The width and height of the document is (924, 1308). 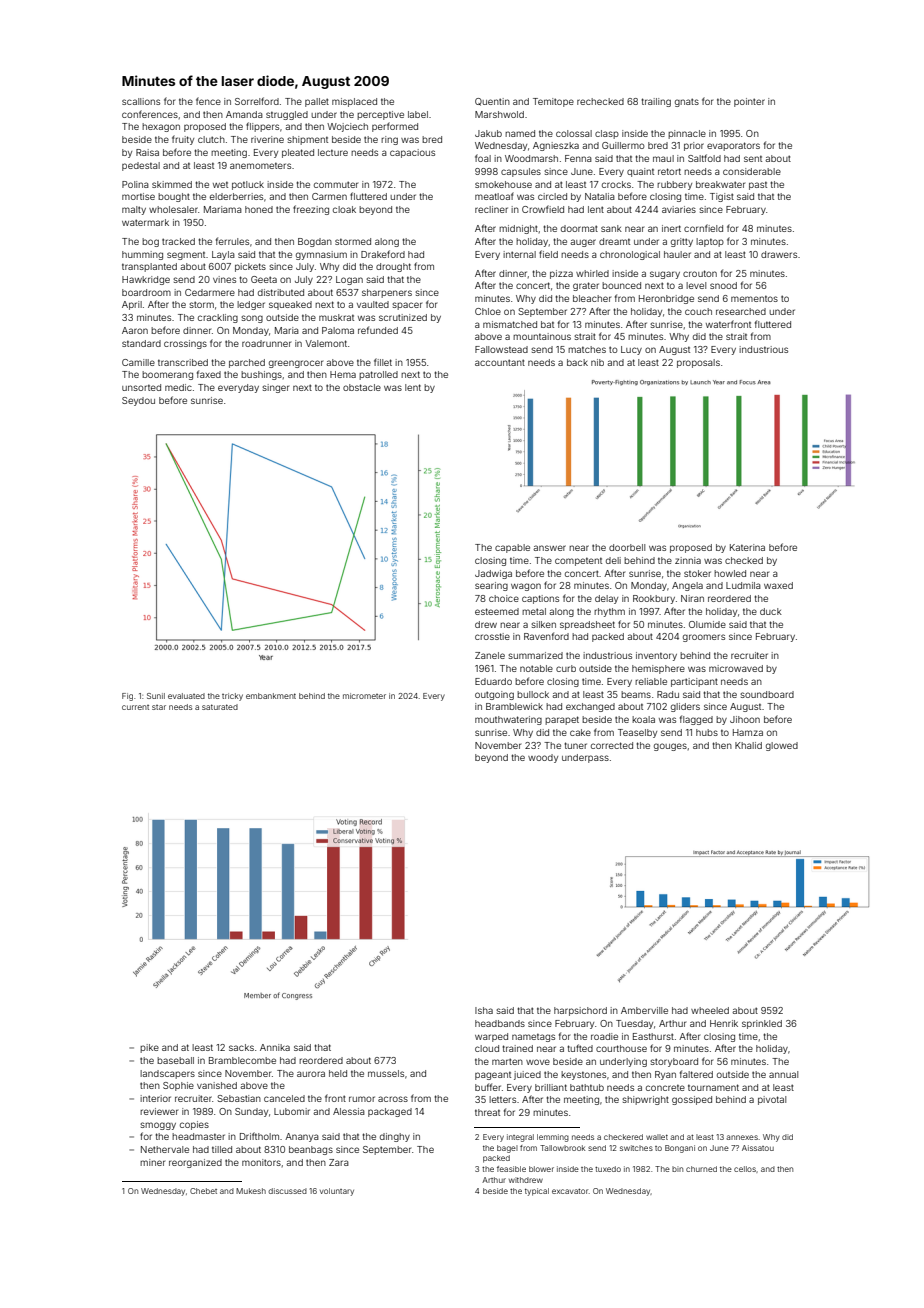 I want to click on aurora, so click(x=311, y=1074).
